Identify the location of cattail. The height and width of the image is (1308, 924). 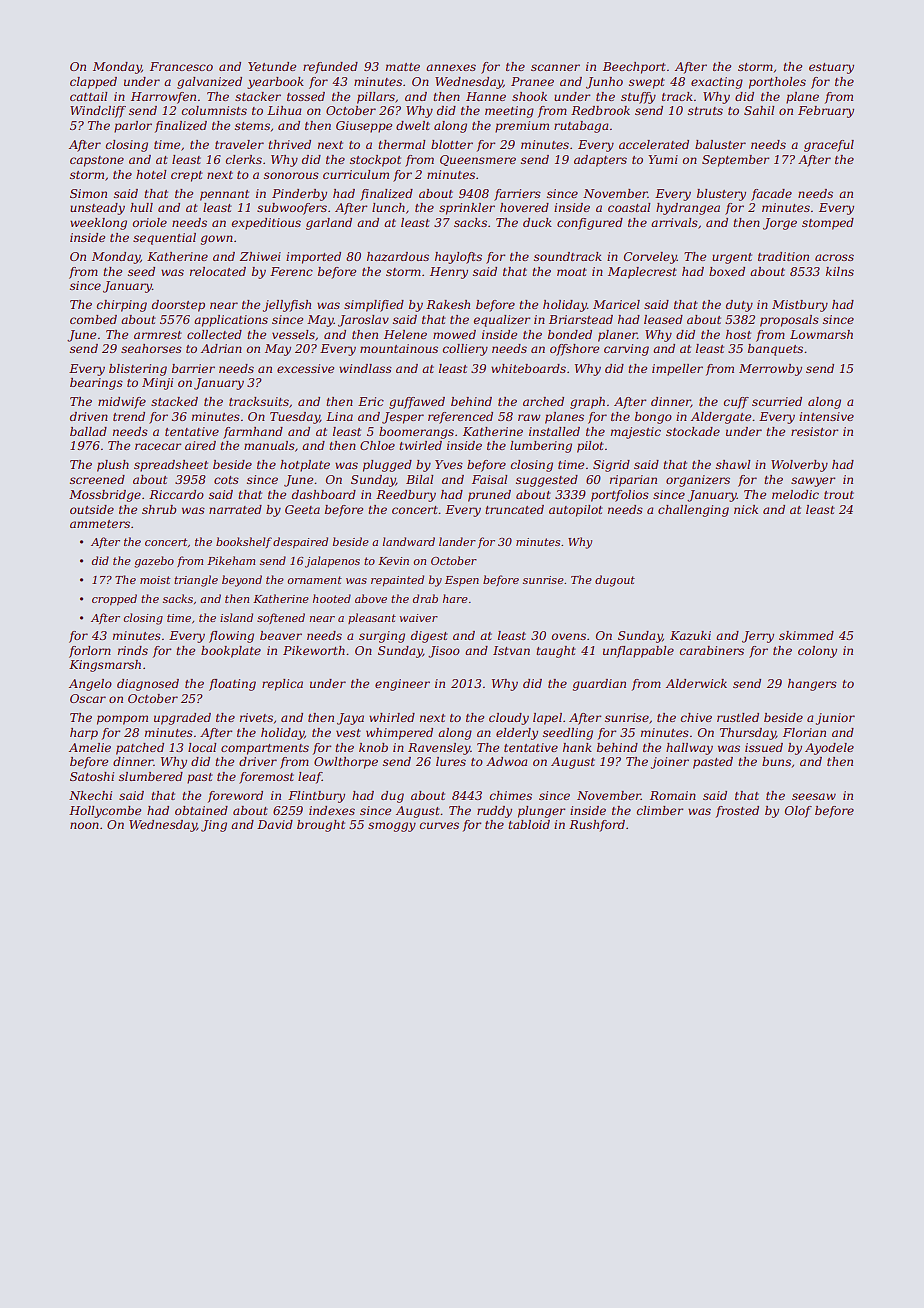
(88, 96).
